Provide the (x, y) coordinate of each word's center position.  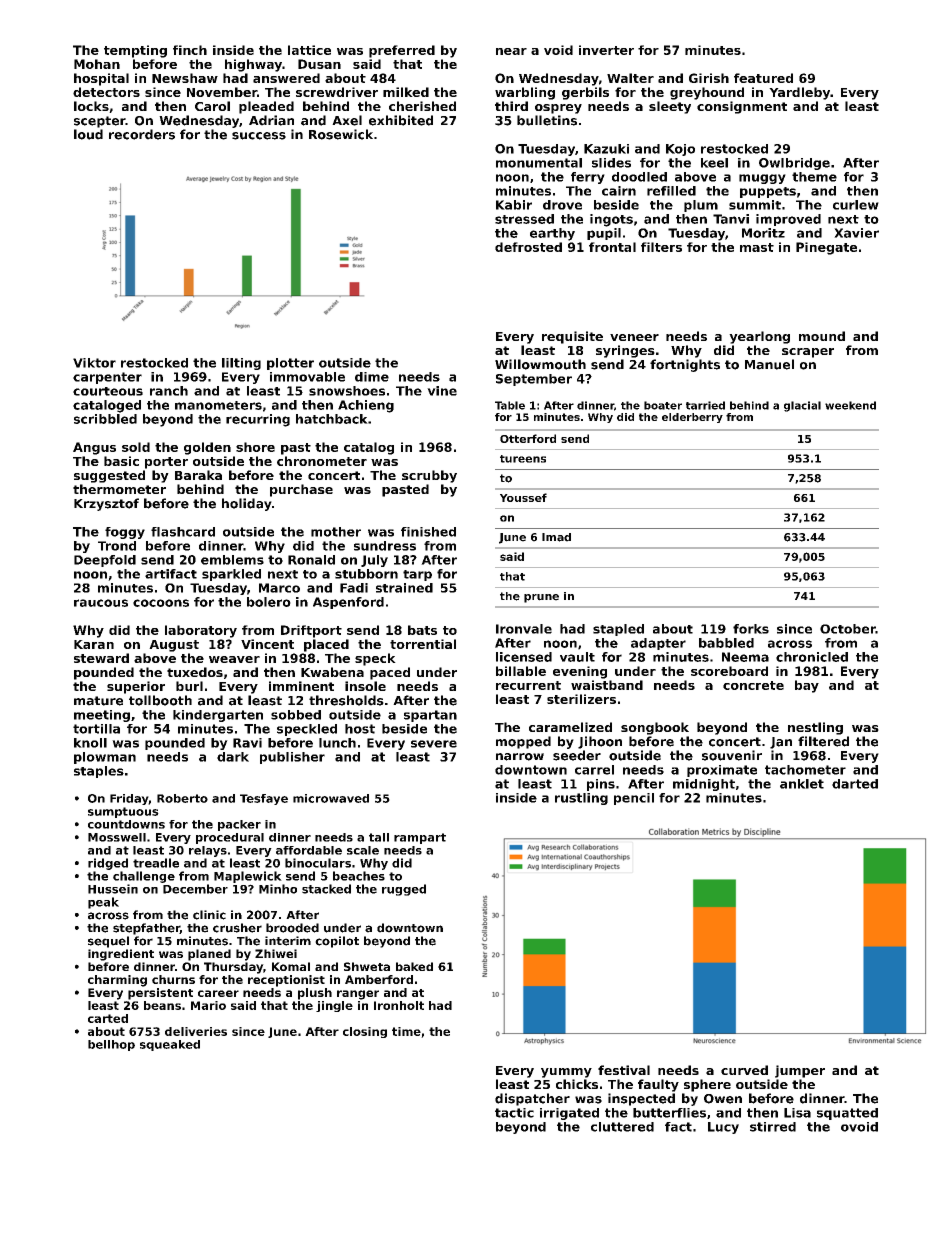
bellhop (111, 1045)
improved (788, 220)
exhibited (401, 120)
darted (855, 784)
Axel (347, 120)
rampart (420, 838)
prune (541, 598)
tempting (135, 51)
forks (751, 629)
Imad (556, 537)
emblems (232, 560)
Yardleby (799, 93)
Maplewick (248, 877)
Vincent (267, 644)
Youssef (523, 497)
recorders (142, 134)
